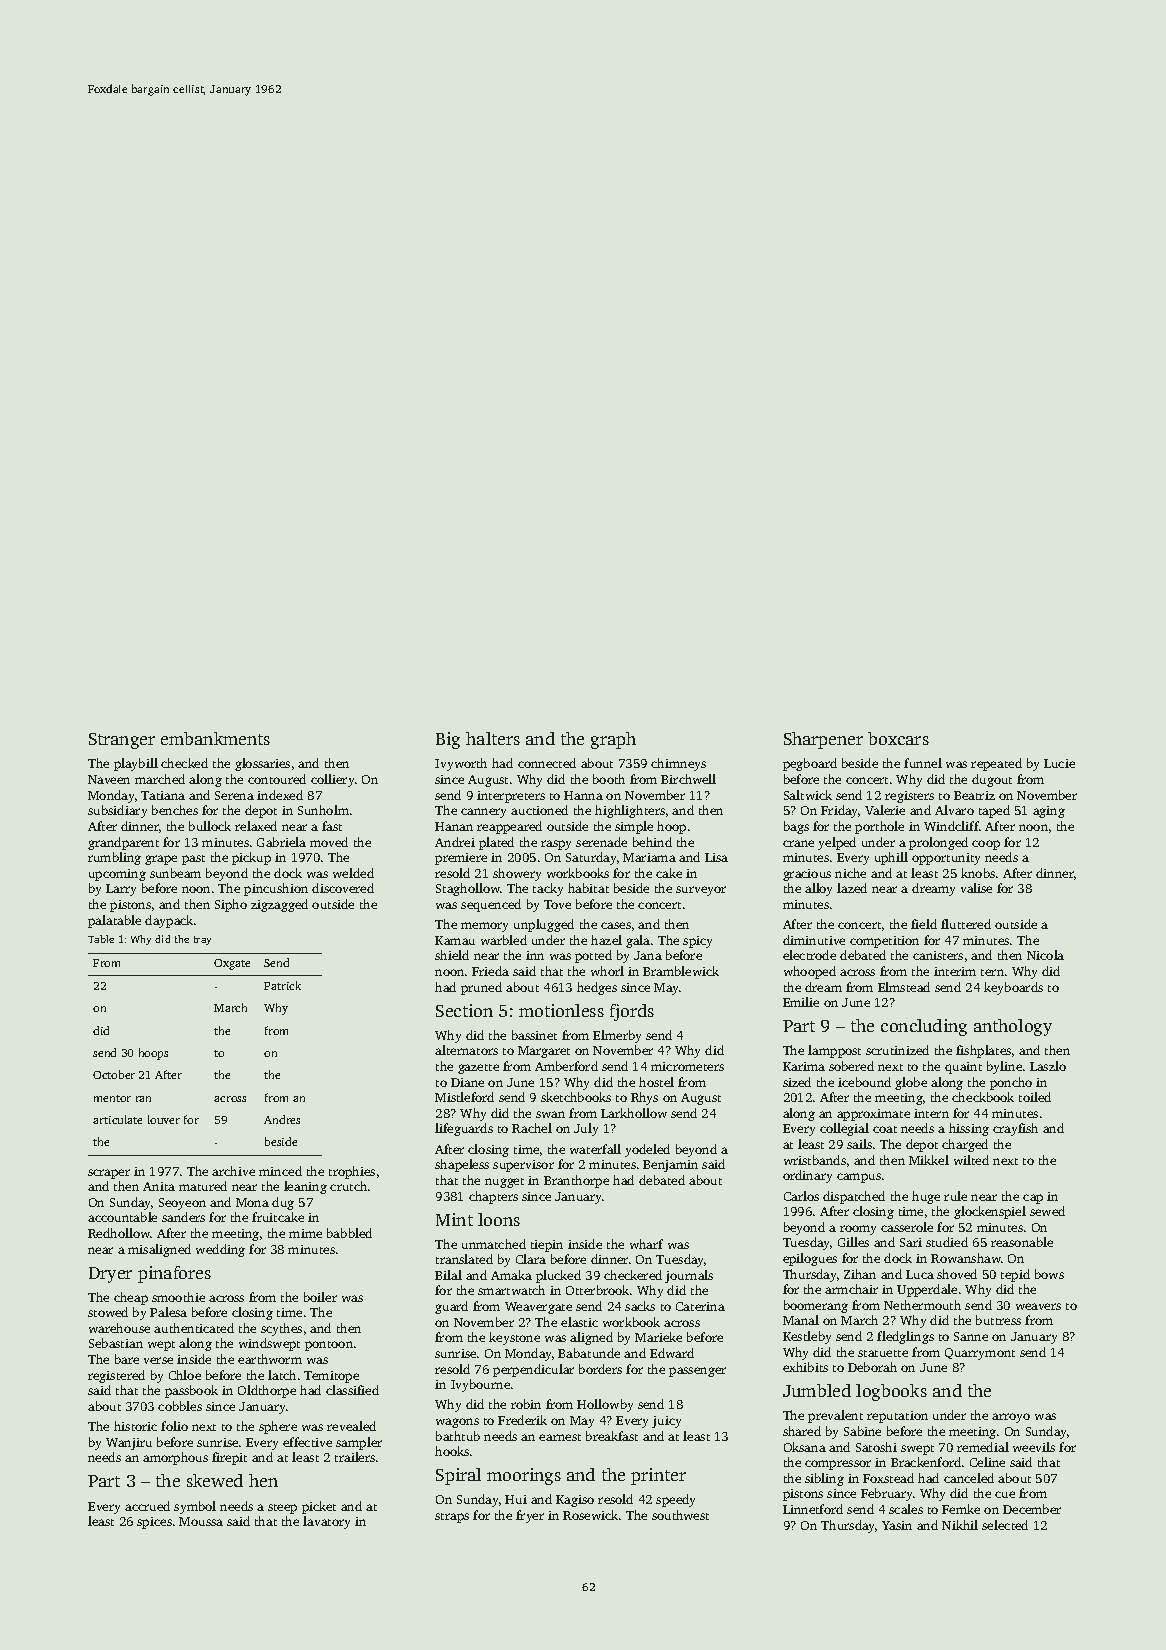 This screenshot has height=1650, width=1166. What do you see at coordinates (613, 740) in the screenshot?
I see `graph` at bounding box center [613, 740].
